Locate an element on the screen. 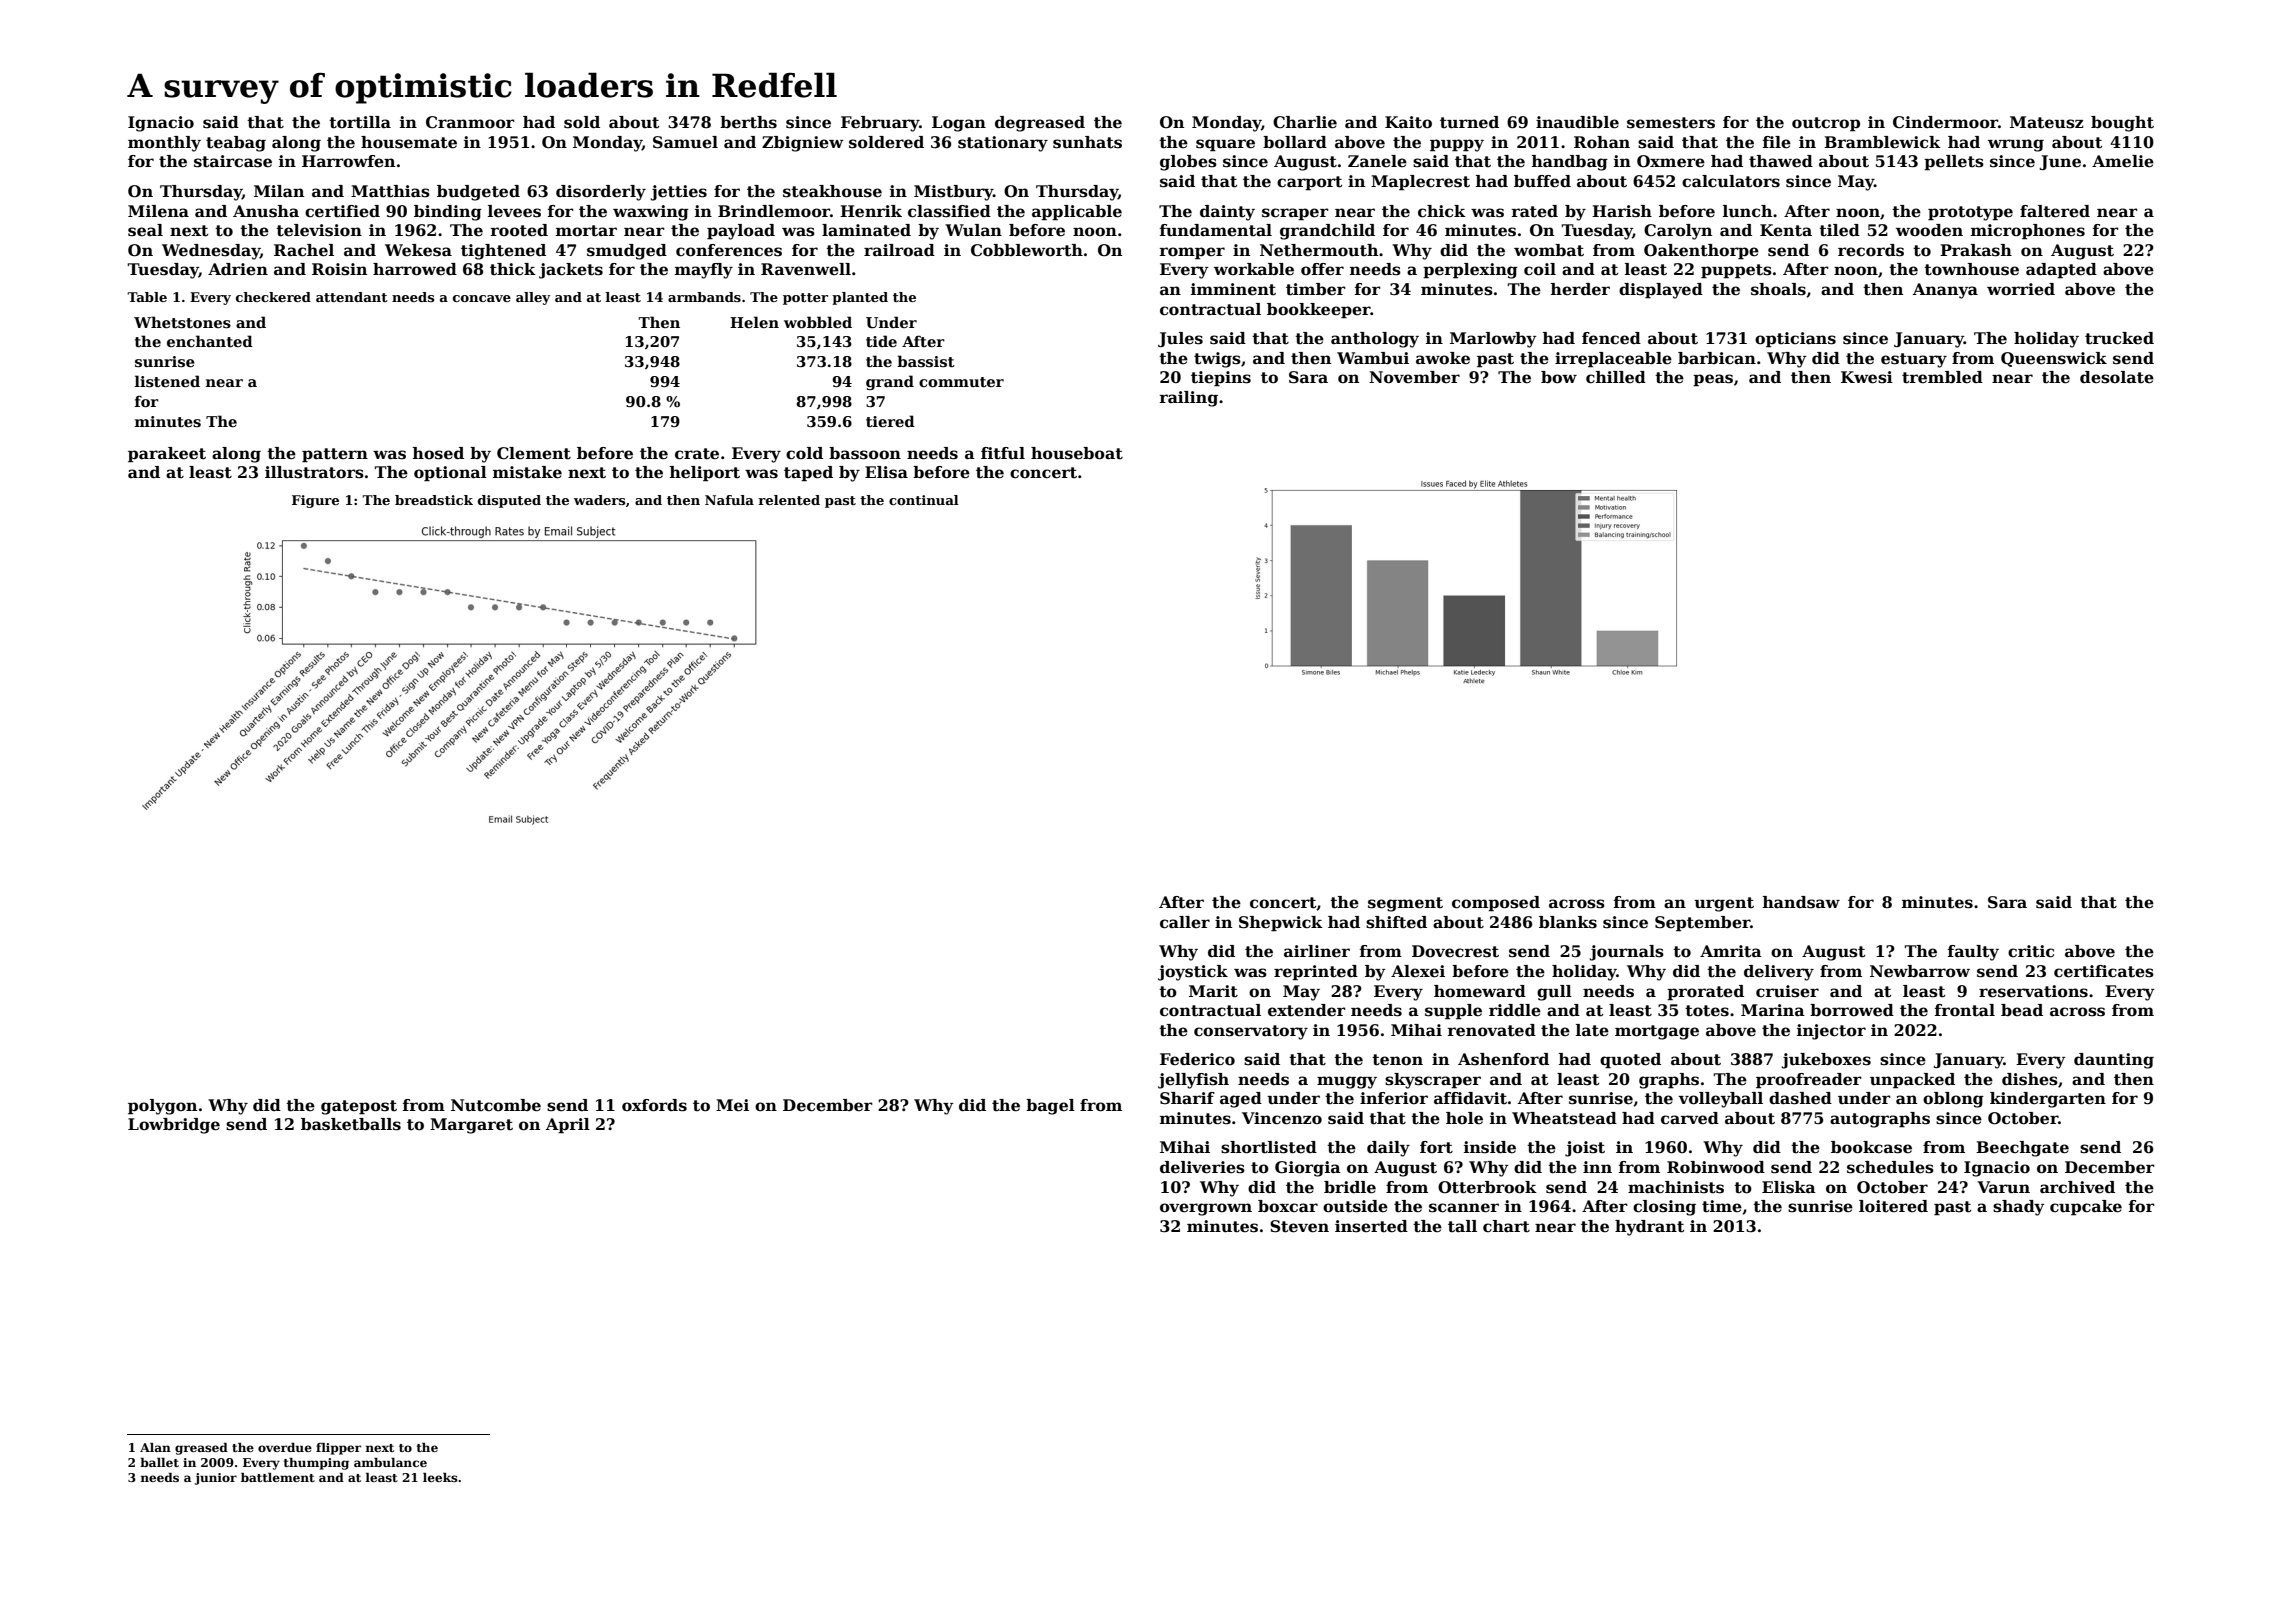 The width and height of the screenshot is (2282, 1614). Nethermouth is located at coordinates (1319, 250).
